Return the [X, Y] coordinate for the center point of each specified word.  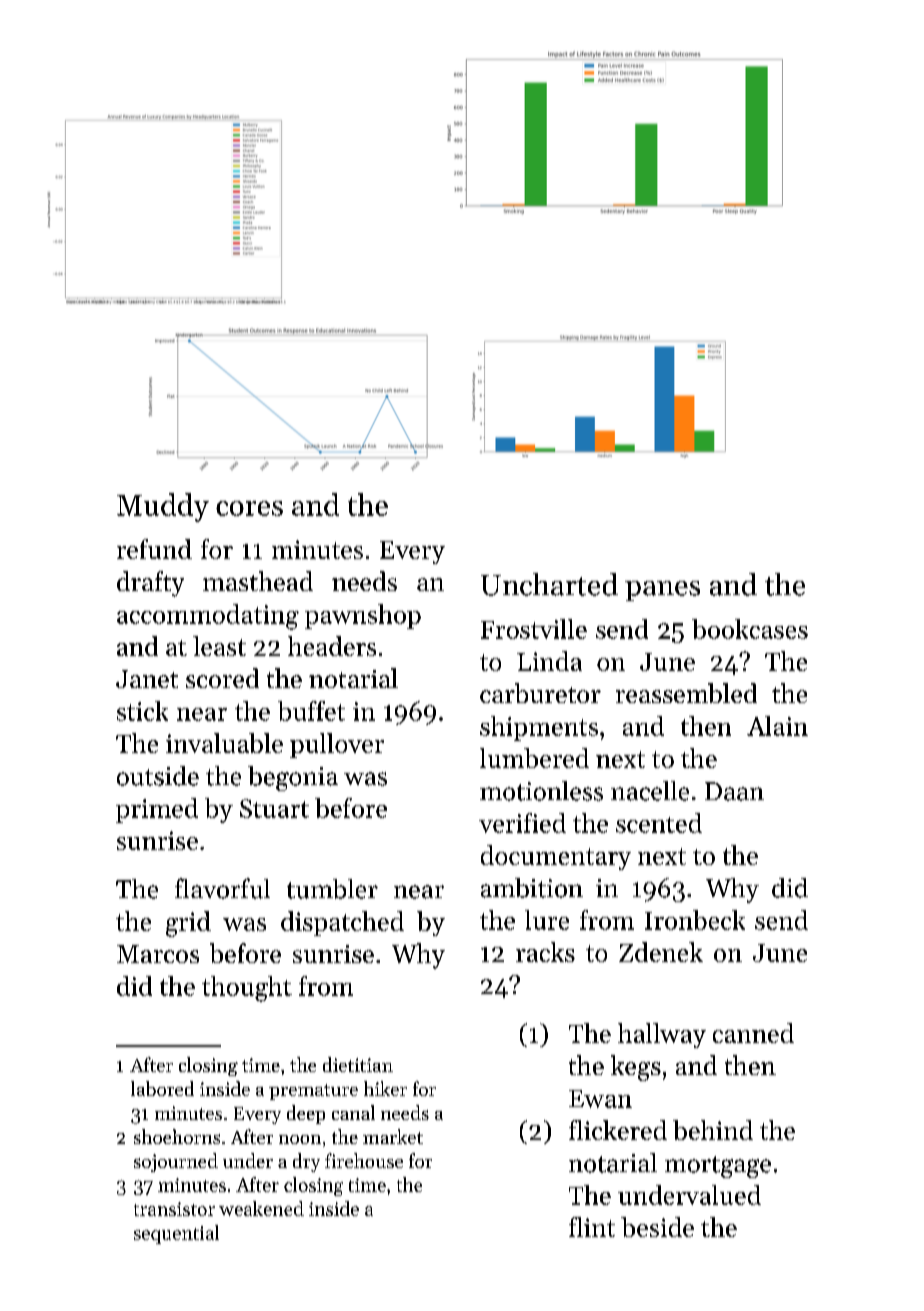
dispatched [342, 923]
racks [545, 952]
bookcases [750, 629]
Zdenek [661, 952]
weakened [261, 1208]
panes [662, 591]
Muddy [163, 507]
